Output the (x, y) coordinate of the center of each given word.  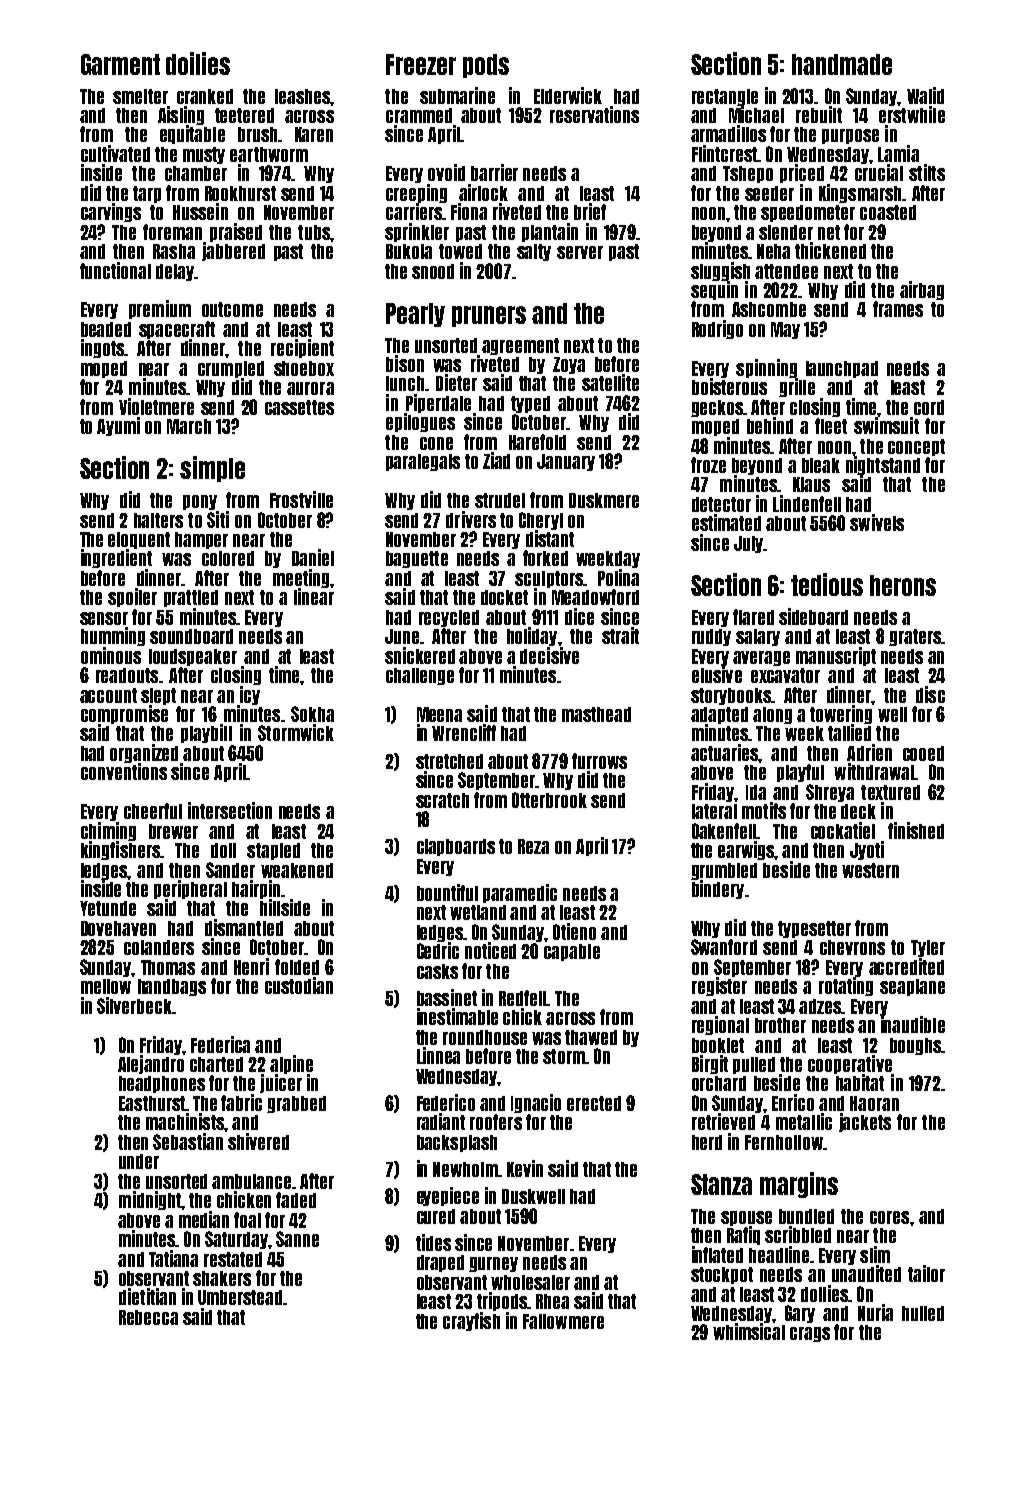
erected (594, 1103)
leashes (302, 96)
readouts (127, 675)
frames (898, 309)
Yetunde (108, 908)
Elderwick (568, 95)
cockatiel (843, 830)
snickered (420, 655)
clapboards (456, 847)
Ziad (496, 460)
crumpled (231, 369)
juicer (281, 1084)
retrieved (723, 1122)
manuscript (836, 656)
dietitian (147, 1296)
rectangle (725, 97)
